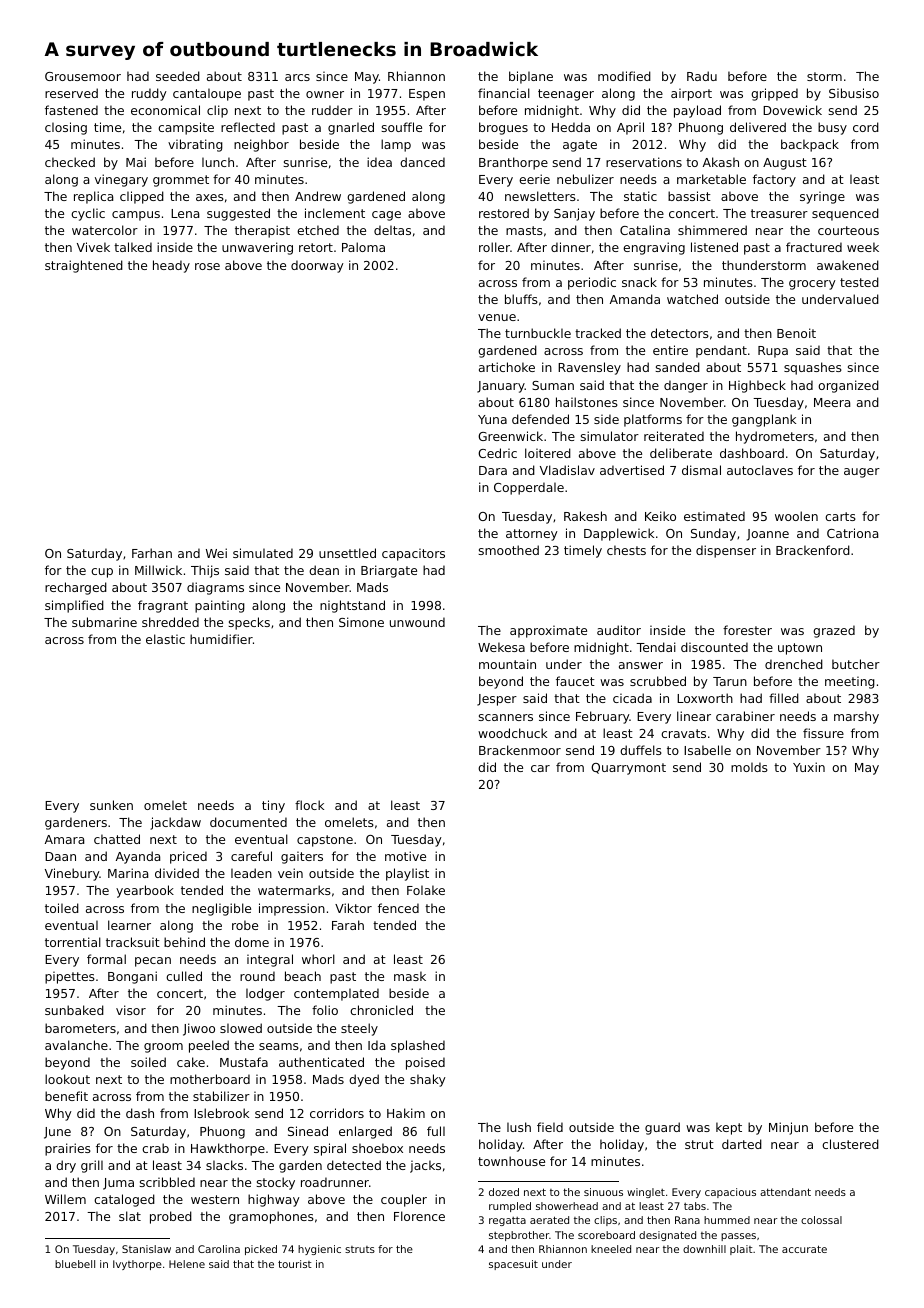  I want to click on toiled, so click(62, 908).
